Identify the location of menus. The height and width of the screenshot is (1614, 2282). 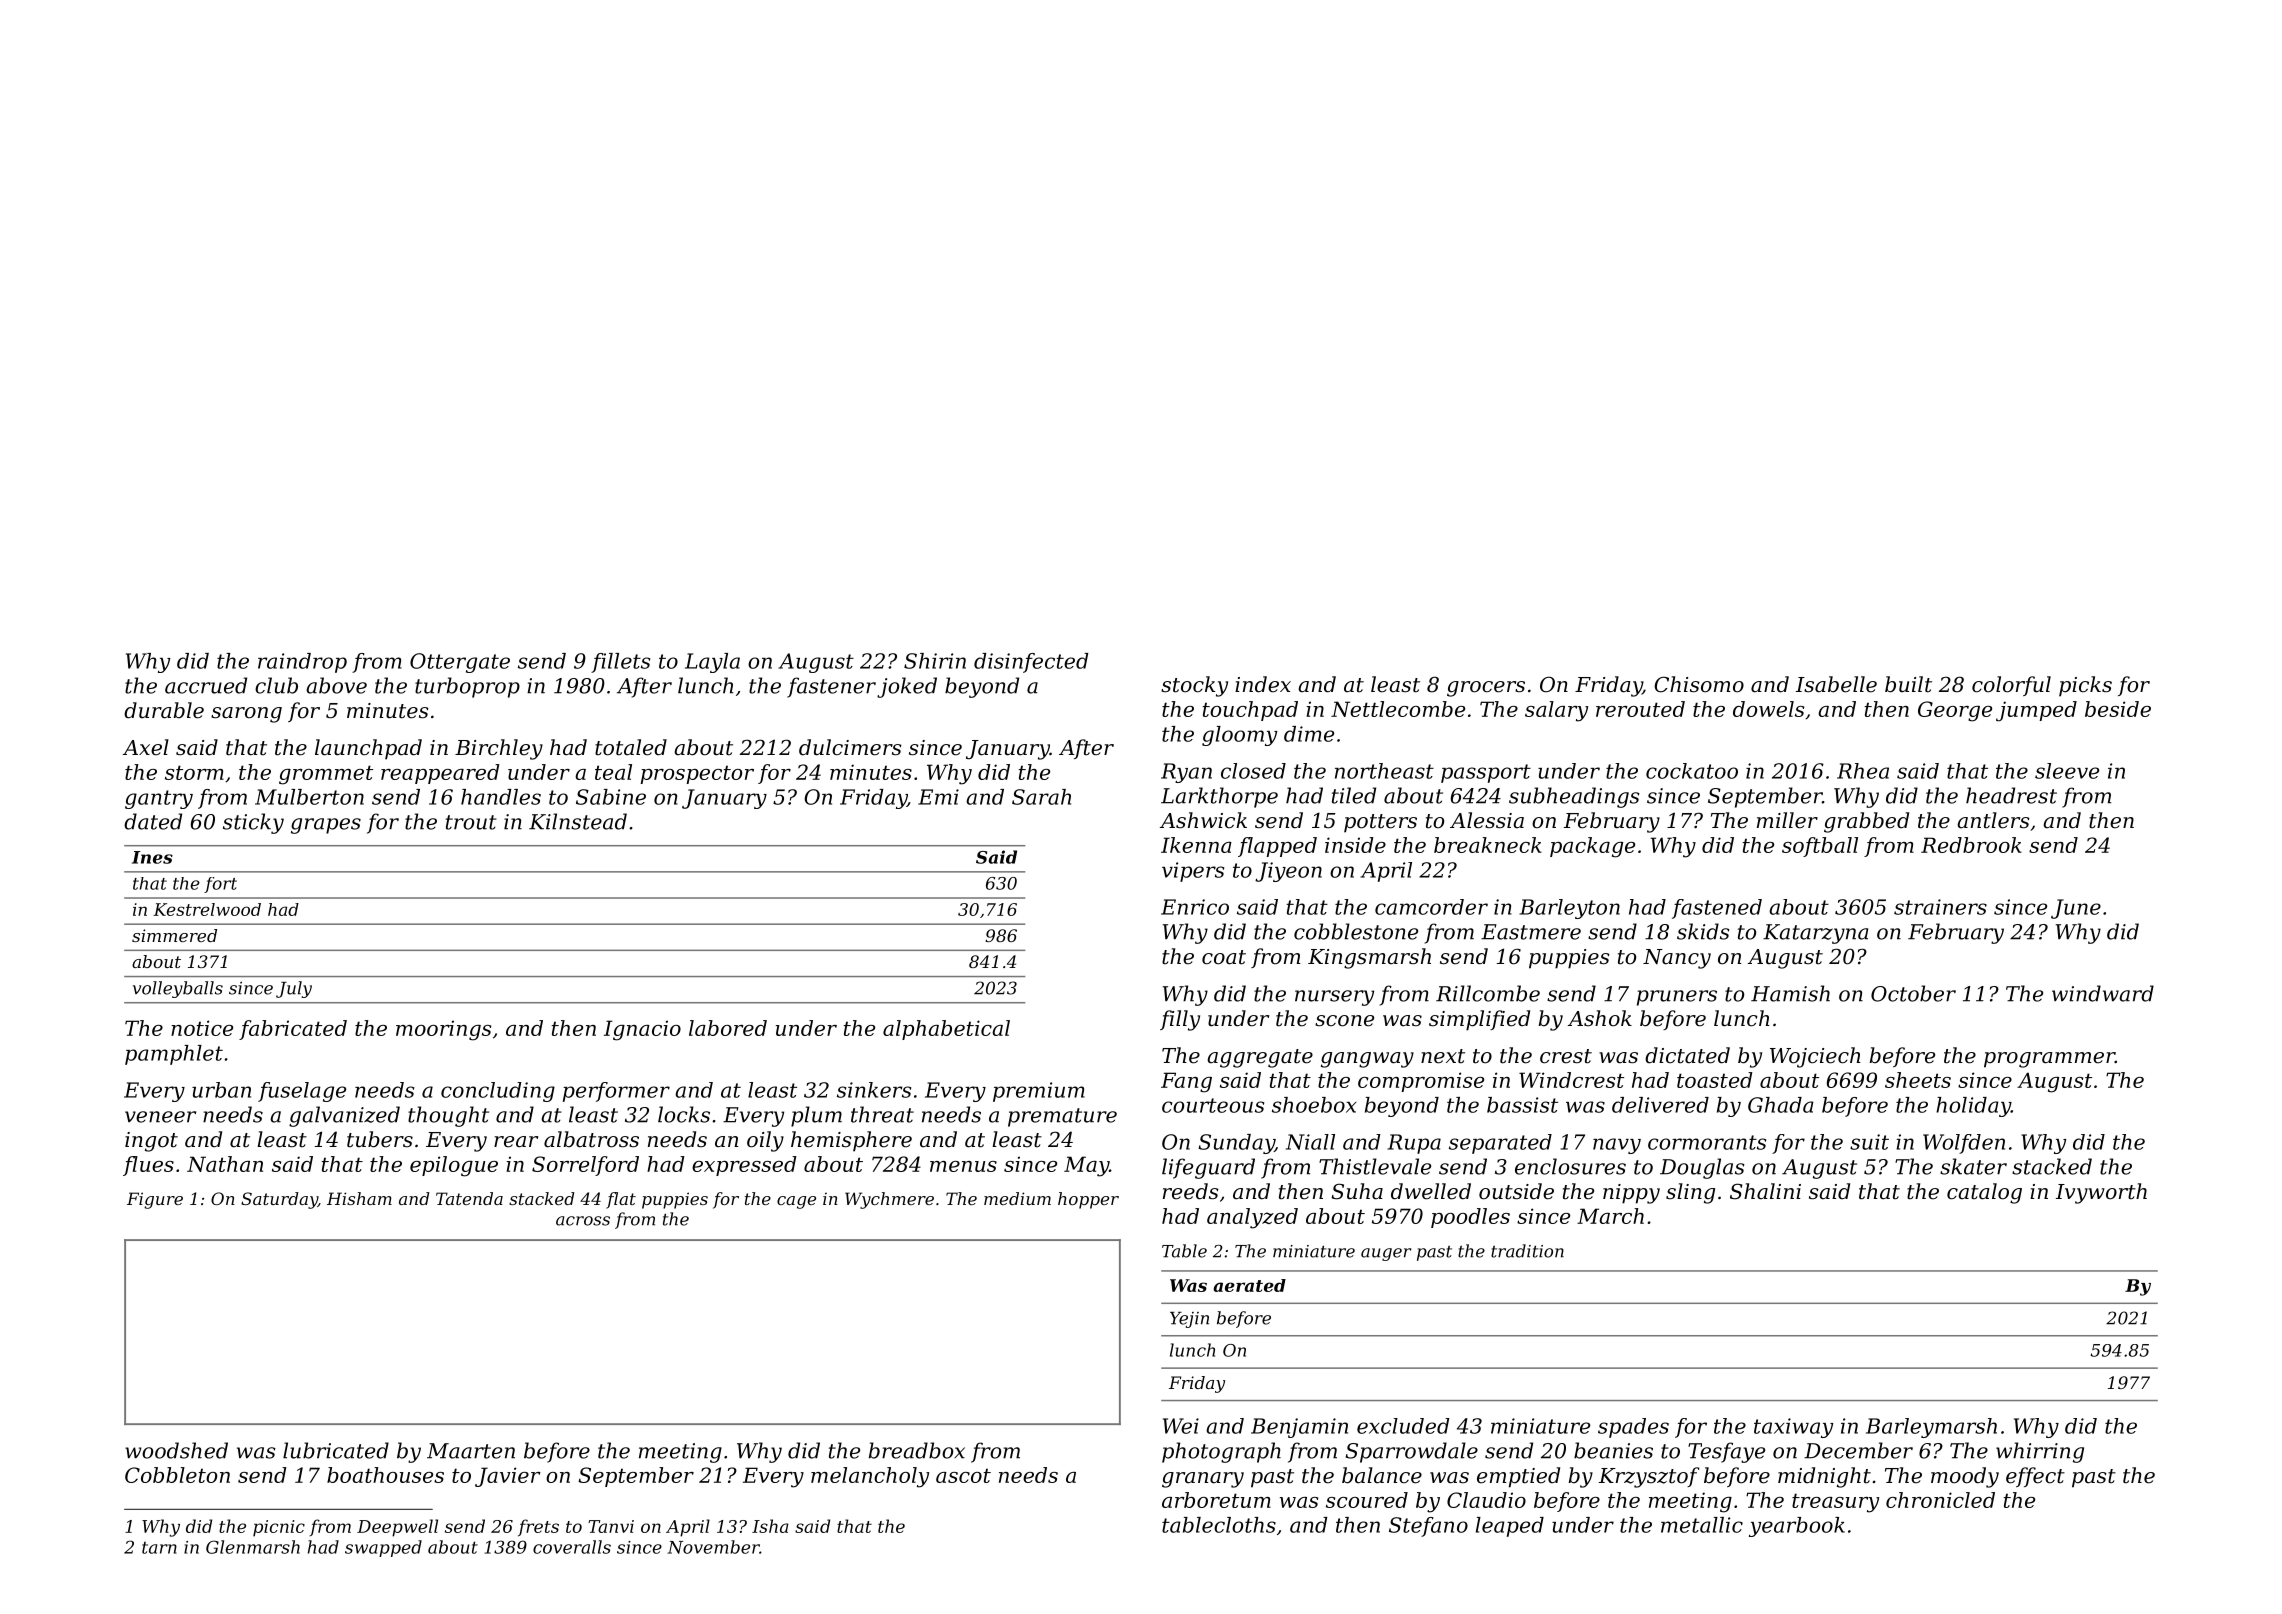
(963, 1166).
